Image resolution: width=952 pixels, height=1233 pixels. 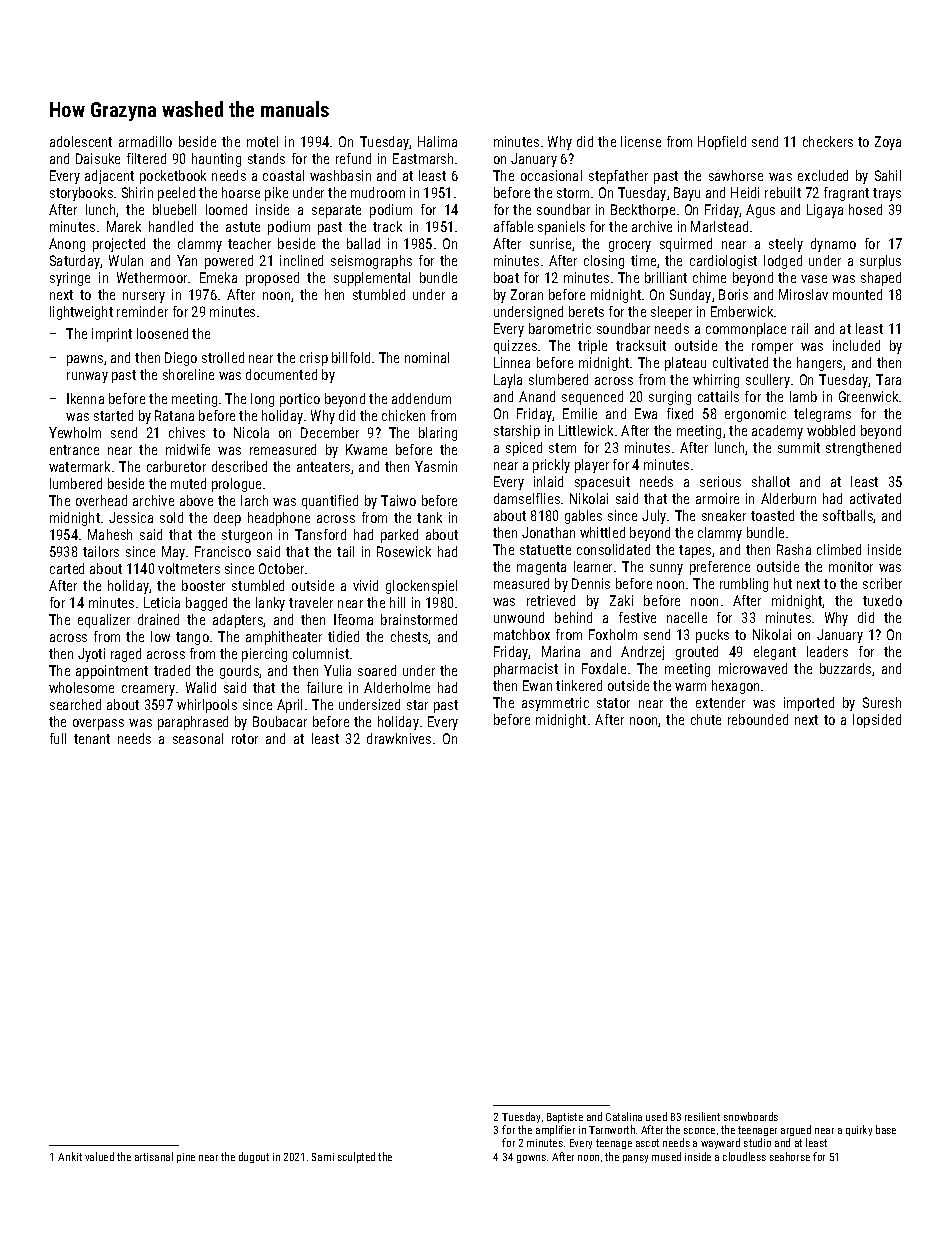 I want to click on rotor, so click(x=245, y=739).
